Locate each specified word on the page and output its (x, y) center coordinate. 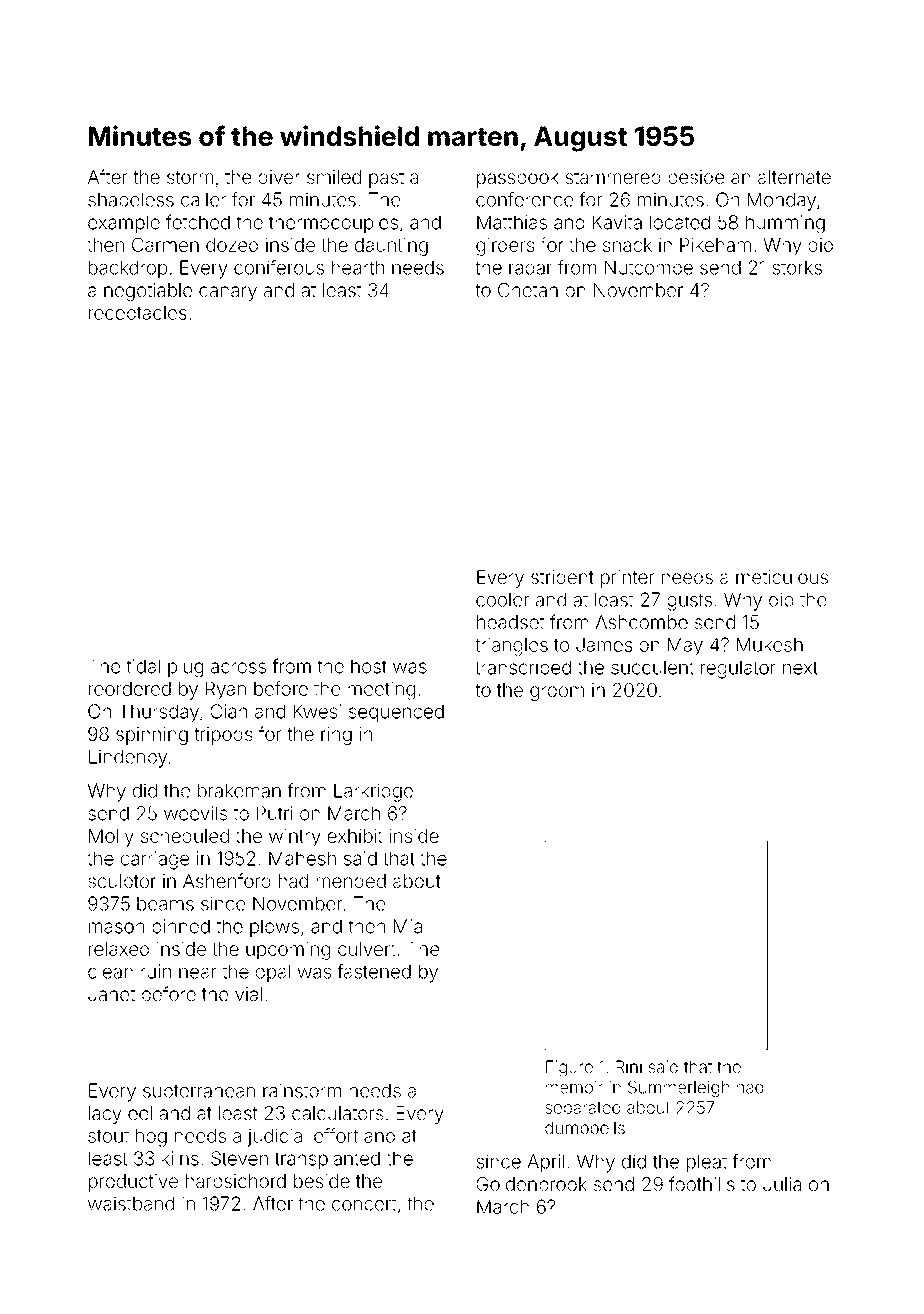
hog (151, 1138)
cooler (503, 599)
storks (797, 267)
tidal (143, 666)
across (238, 668)
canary (228, 293)
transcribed (523, 667)
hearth (358, 267)
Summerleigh (678, 1089)
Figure (569, 1068)
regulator (738, 669)
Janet (111, 994)
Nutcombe (649, 267)
